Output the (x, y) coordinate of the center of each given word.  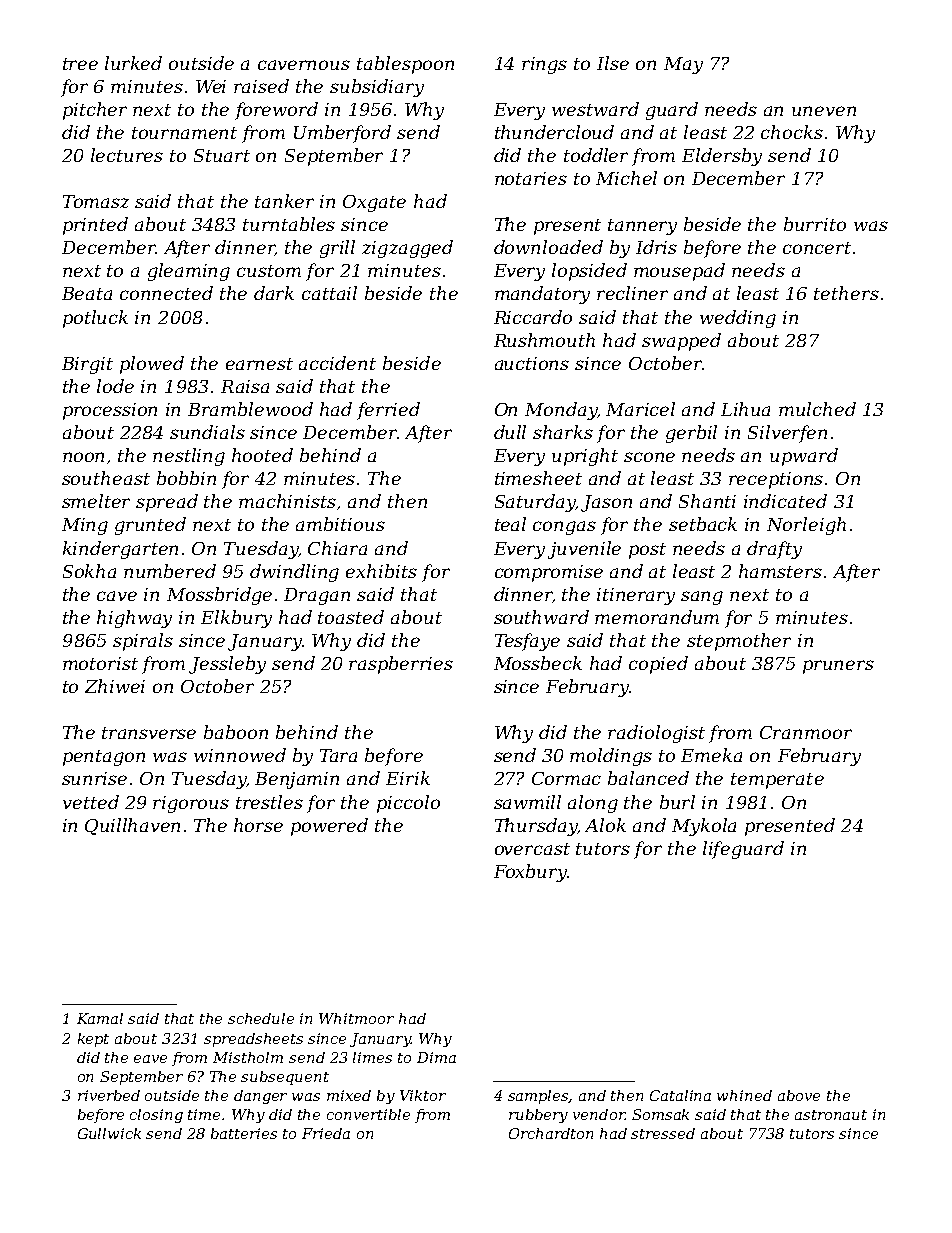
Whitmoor (356, 1018)
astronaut (831, 1115)
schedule (261, 1018)
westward (595, 109)
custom (269, 271)
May (683, 65)
